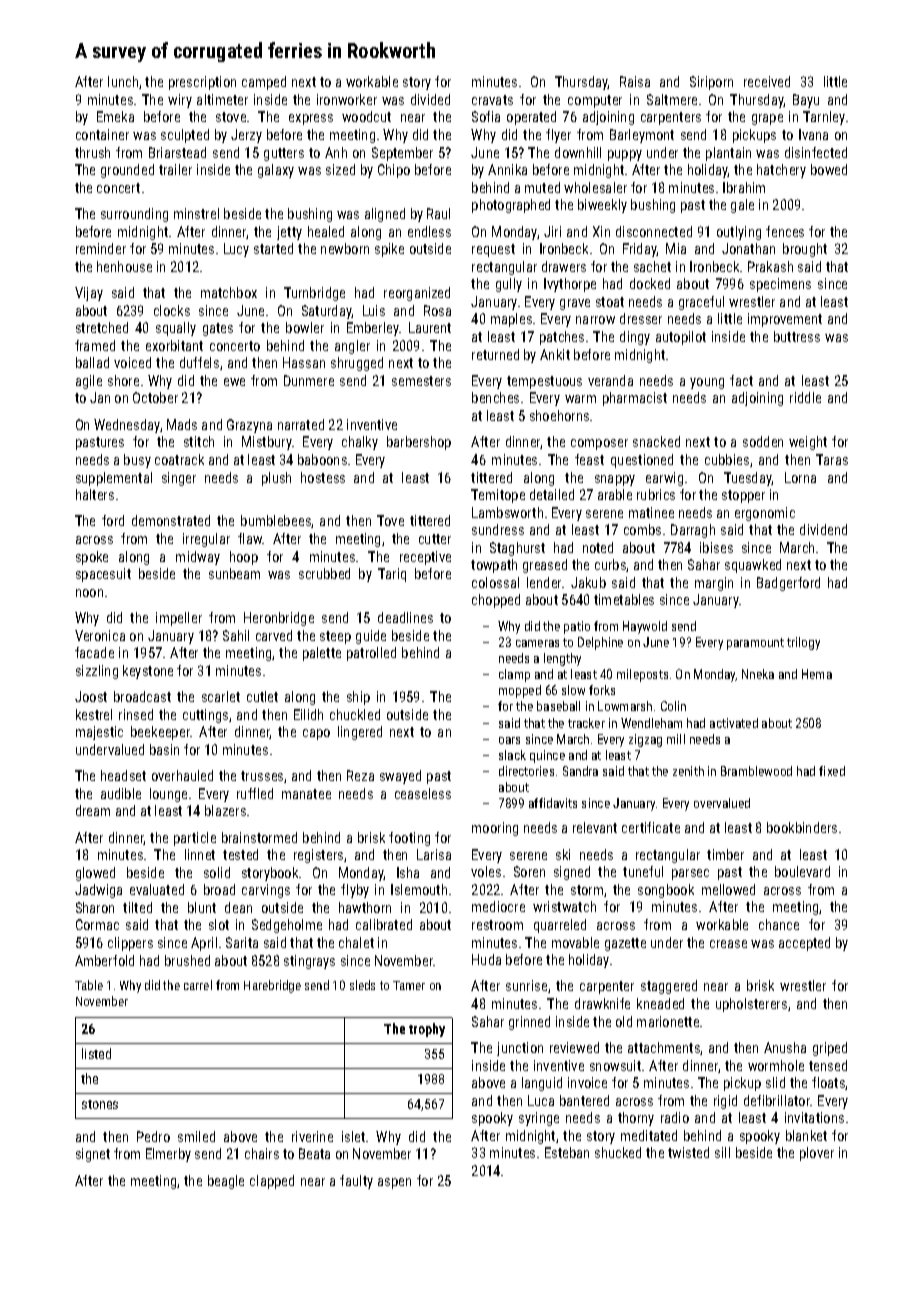 This screenshot has width=924, height=1308. What do you see at coordinates (813, 134) in the screenshot?
I see `Ivana` at bounding box center [813, 134].
